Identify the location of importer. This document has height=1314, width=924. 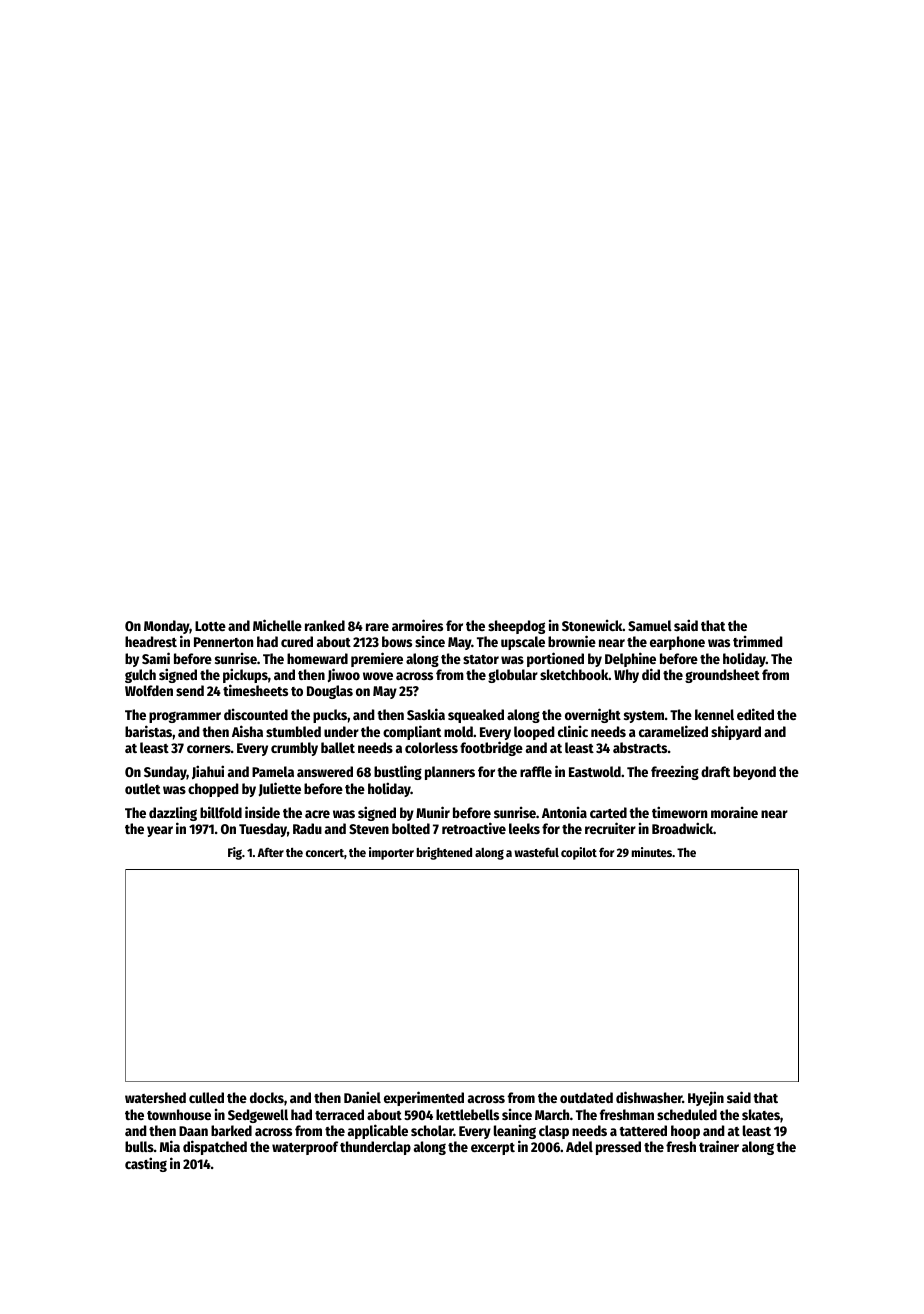
(391, 853).
